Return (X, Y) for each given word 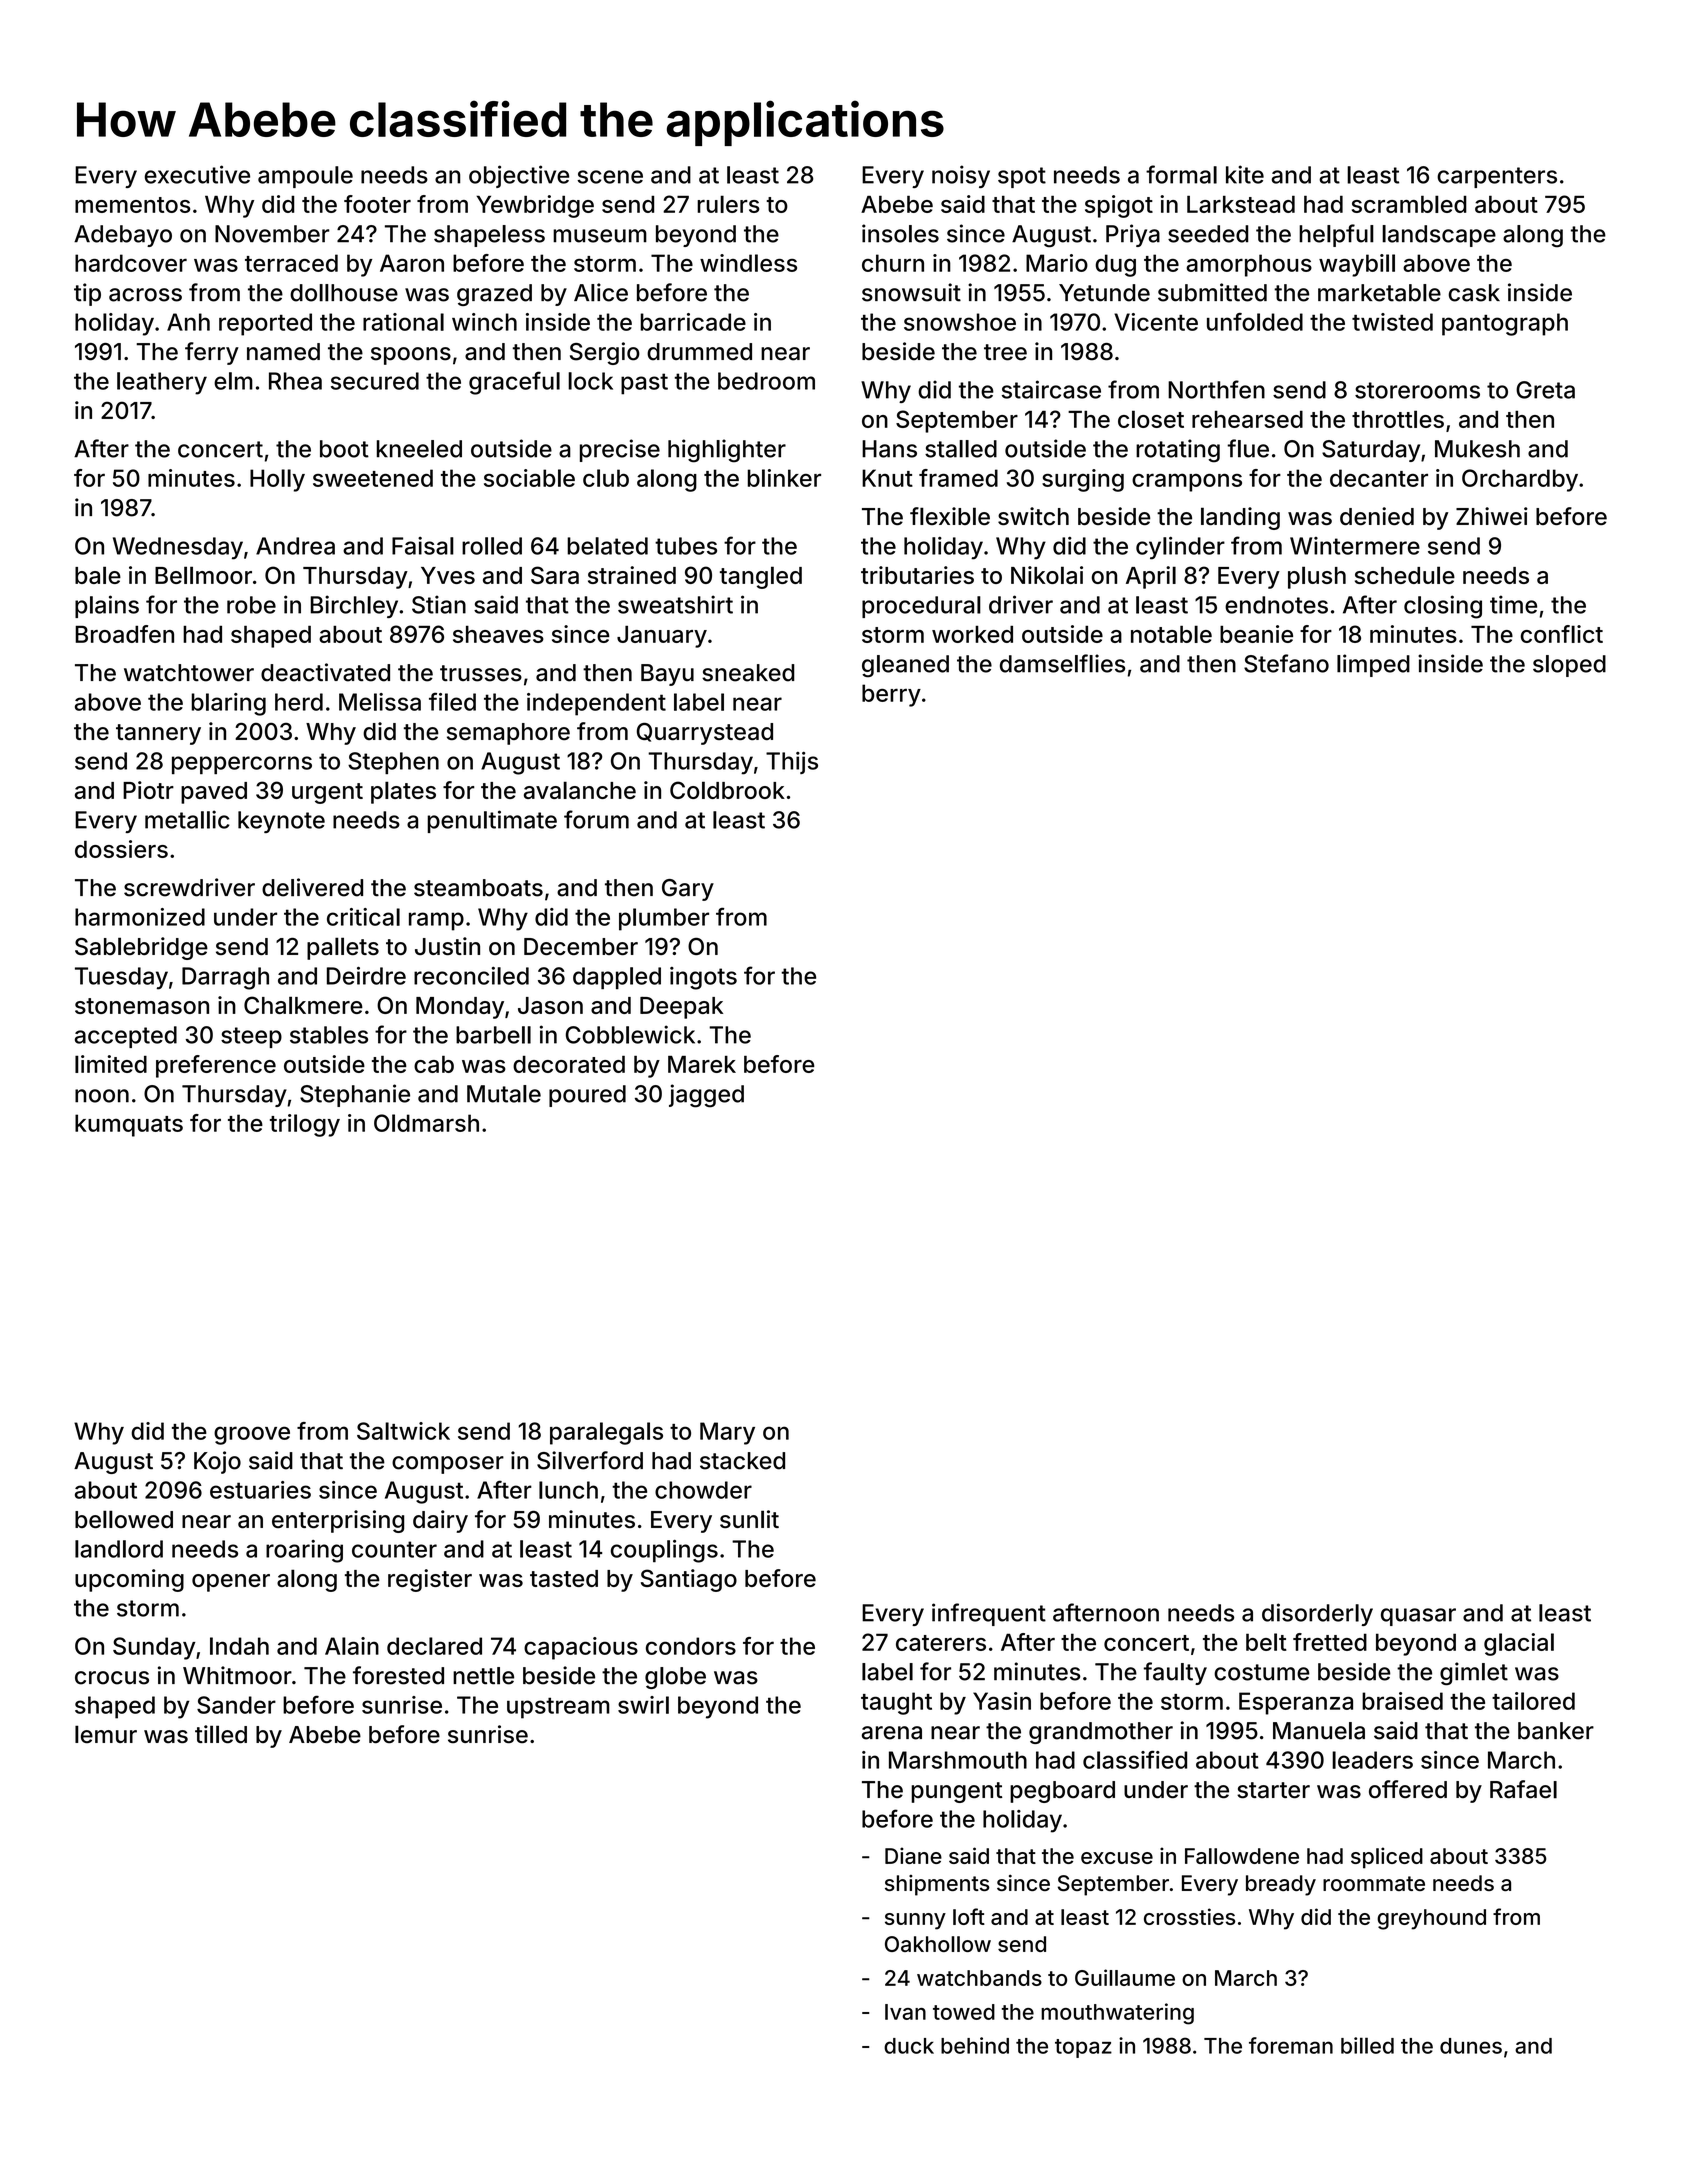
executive (197, 174)
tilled (221, 1734)
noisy (961, 176)
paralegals (606, 1433)
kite (1245, 174)
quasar (1418, 1617)
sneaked (748, 673)
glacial (1519, 1644)
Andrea (295, 546)
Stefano (1286, 663)
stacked (742, 1461)
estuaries (260, 1490)
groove (252, 1435)
